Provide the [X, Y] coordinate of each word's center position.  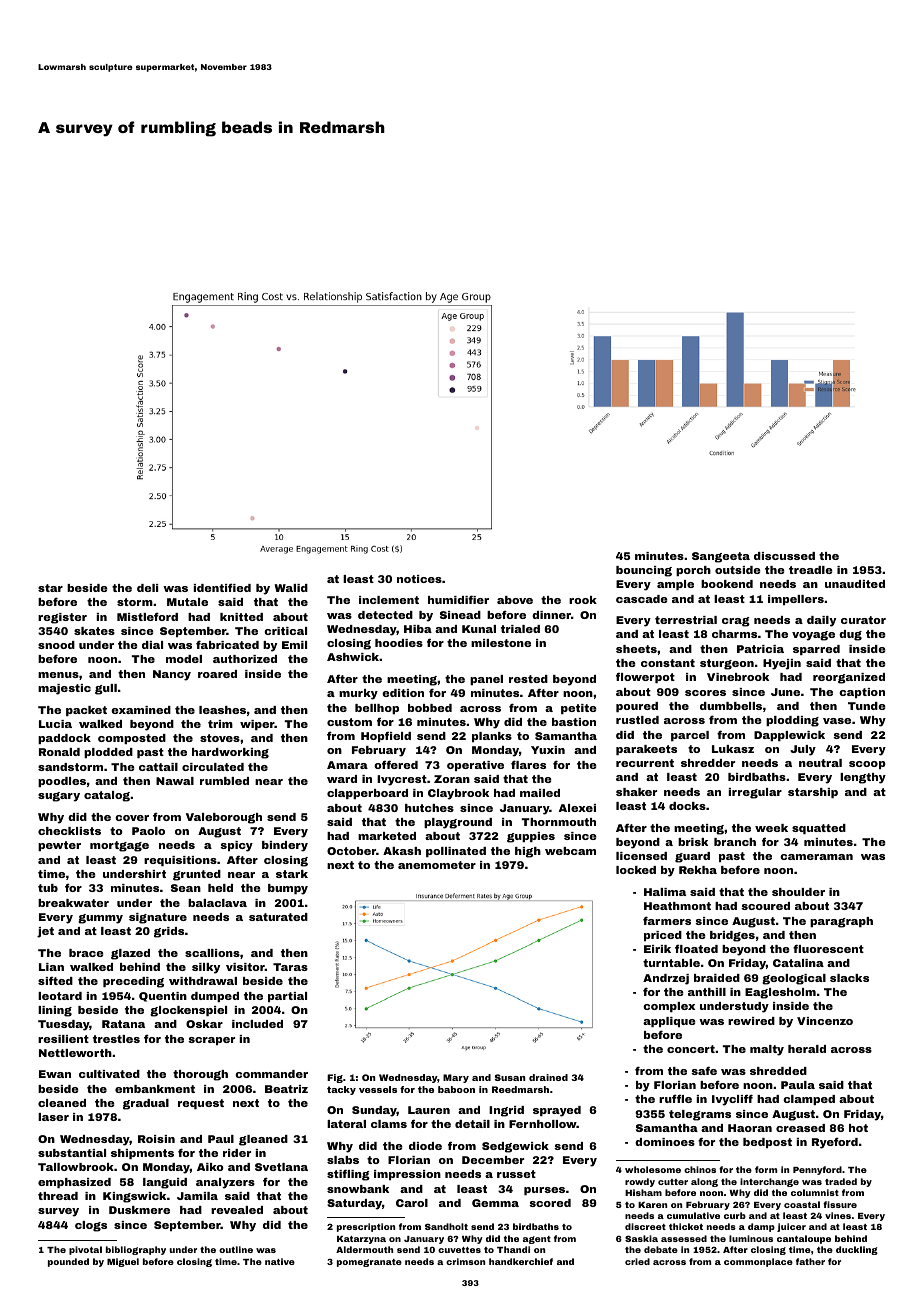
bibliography [136, 1250]
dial [152, 645]
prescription [366, 1227]
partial [287, 997]
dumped [215, 997]
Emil [294, 645]
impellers [796, 600]
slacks [849, 978]
